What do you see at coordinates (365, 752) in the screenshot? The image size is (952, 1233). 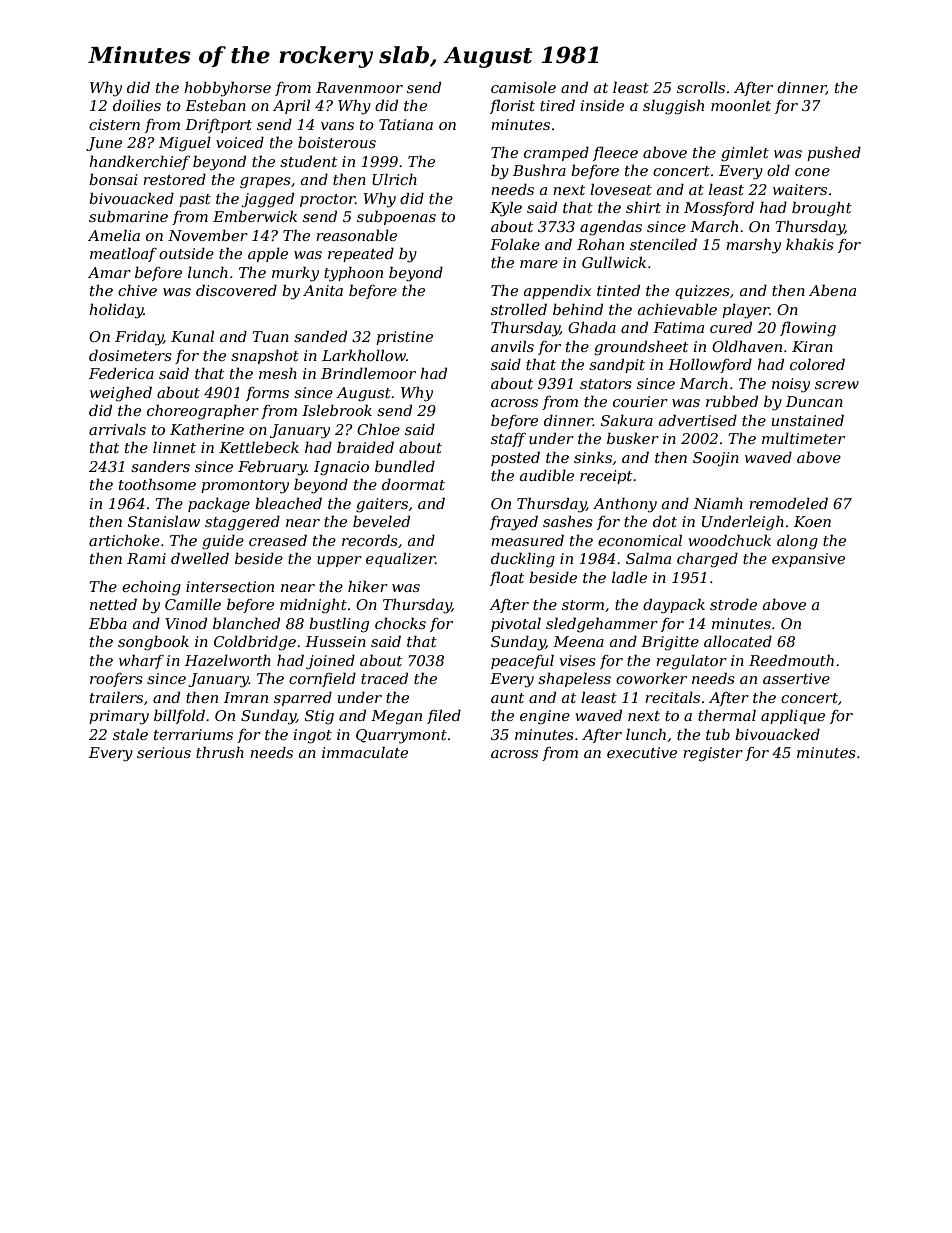 I see `immaculate` at bounding box center [365, 752].
